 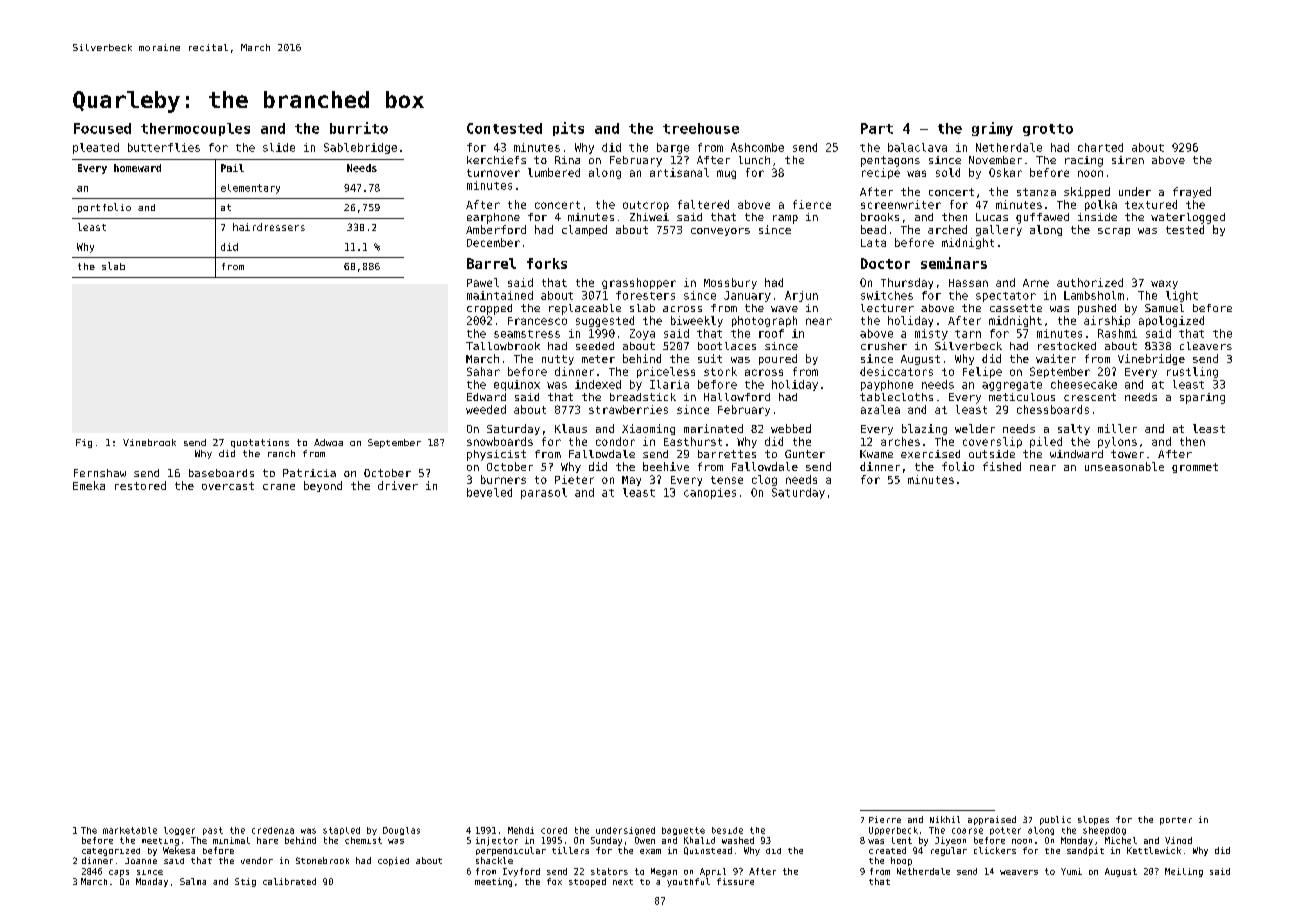 What do you see at coordinates (84, 443) in the screenshot?
I see `Fig` at bounding box center [84, 443].
